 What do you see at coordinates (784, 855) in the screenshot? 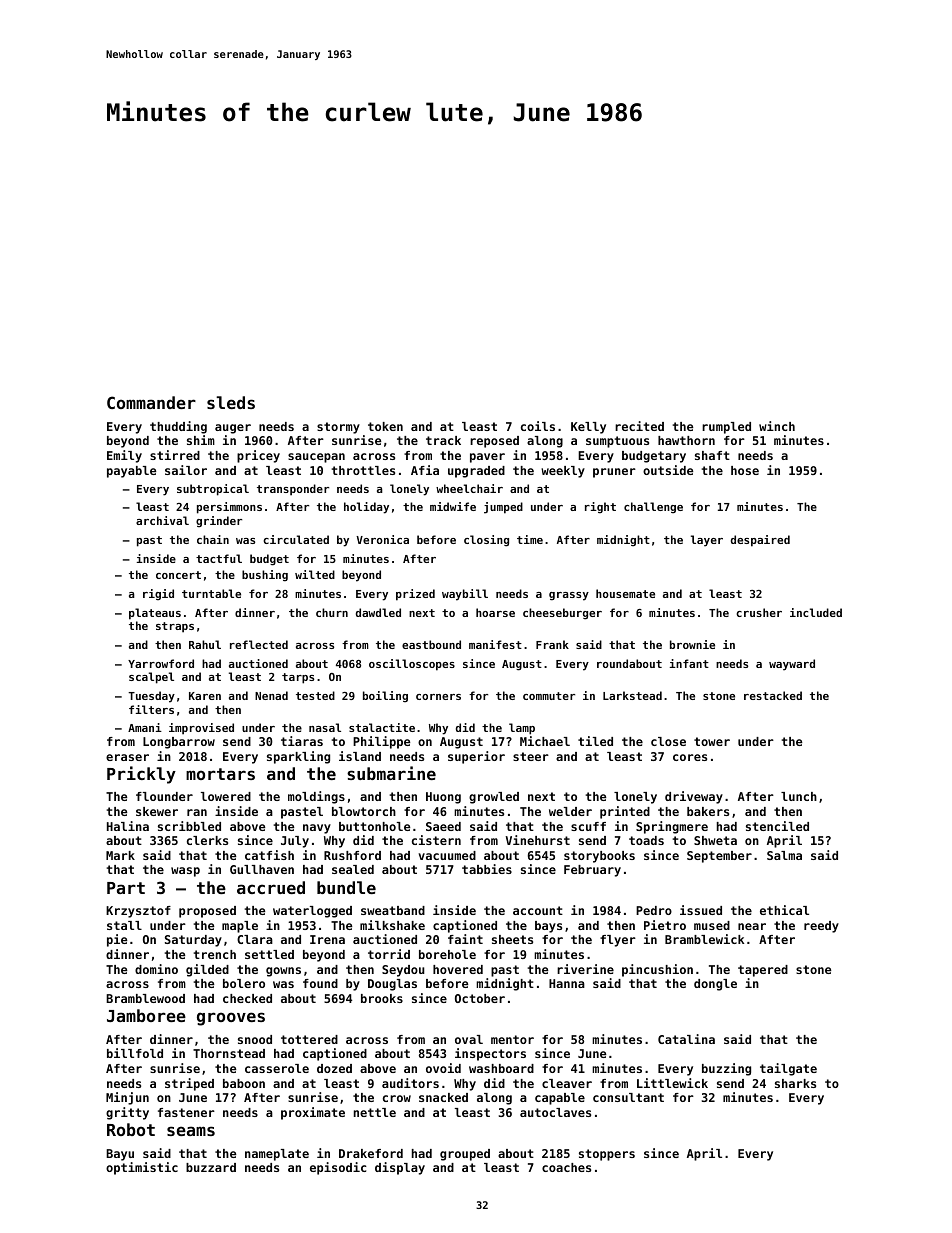
I see `Salma` at bounding box center [784, 855].
